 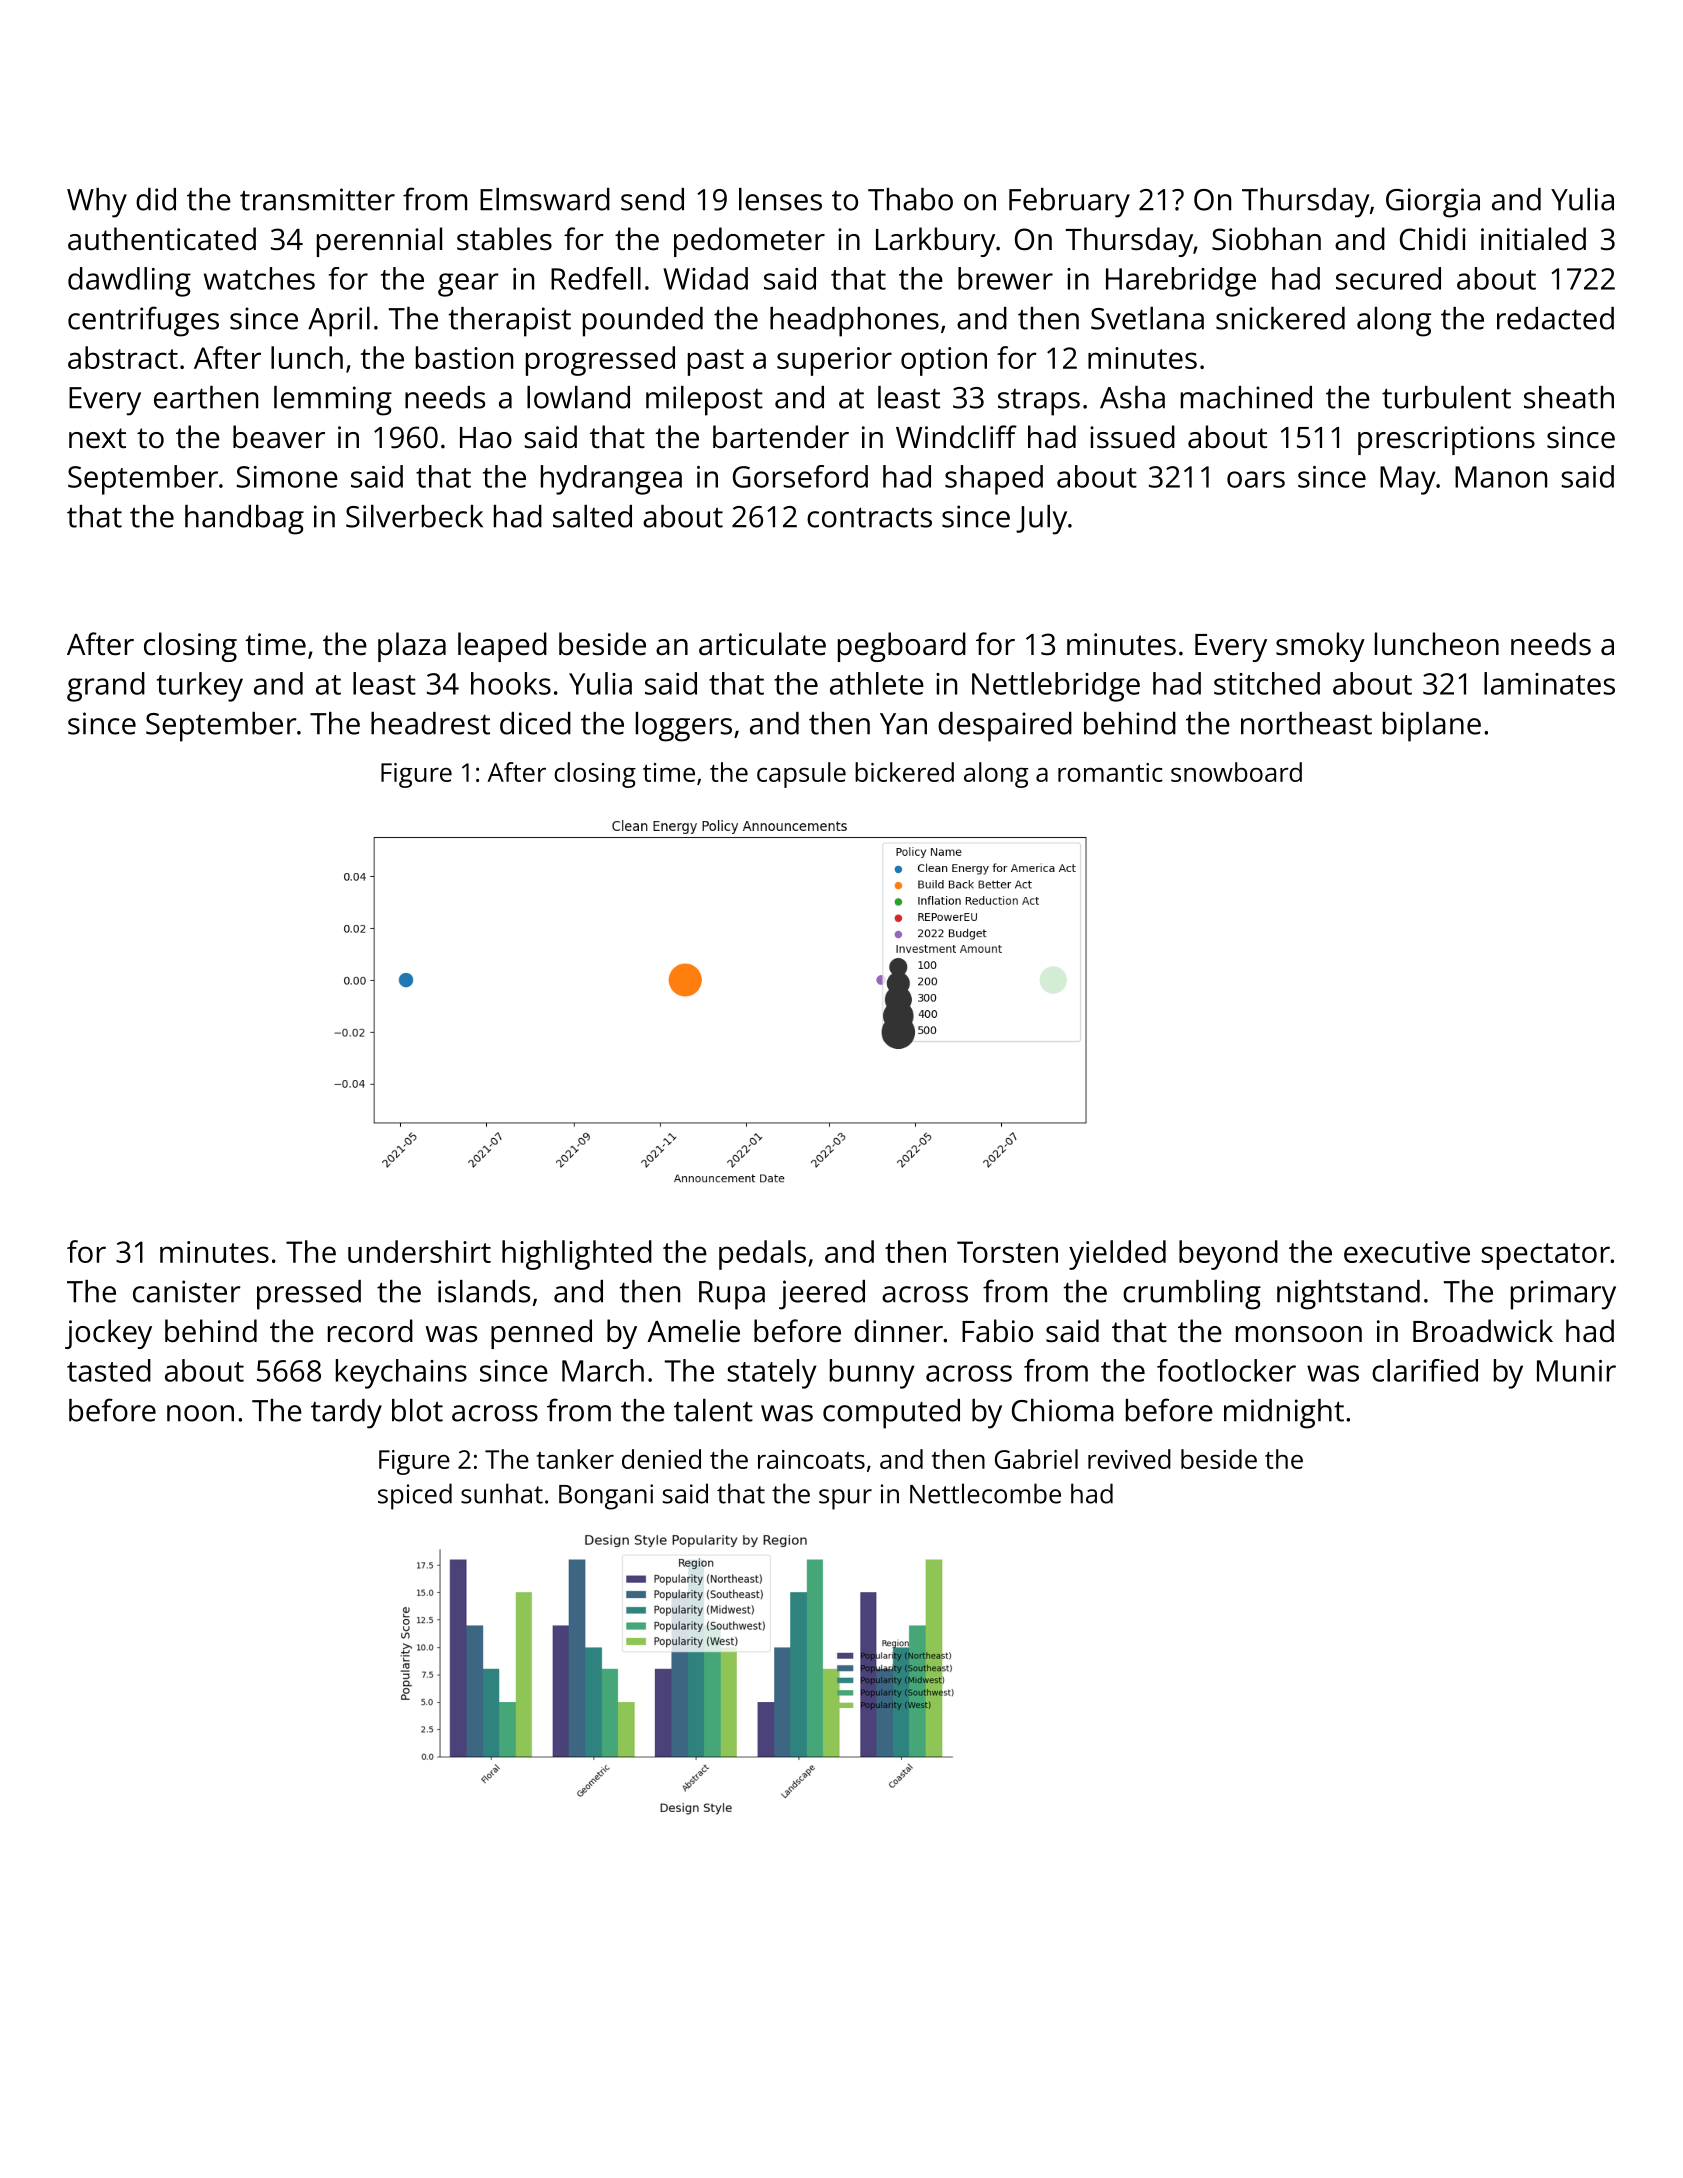 What do you see at coordinates (643, 322) in the image?
I see `pounded` at bounding box center [643, 322].
